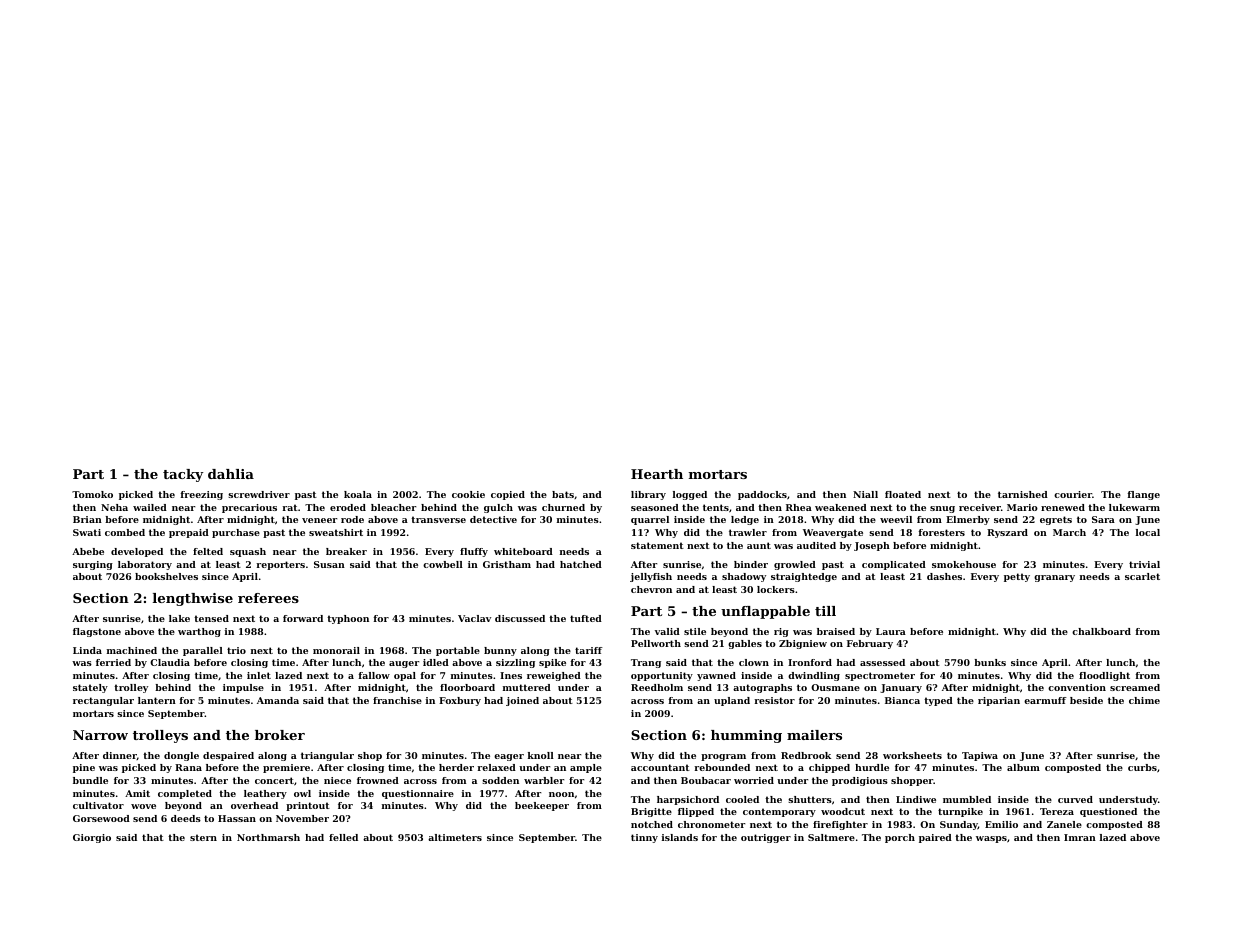 This screenshot has height=952, width=1233. What do you see at coordinates (742, 799) in the screenshot?
I see `cooled` at bounding box center [742, 799].
